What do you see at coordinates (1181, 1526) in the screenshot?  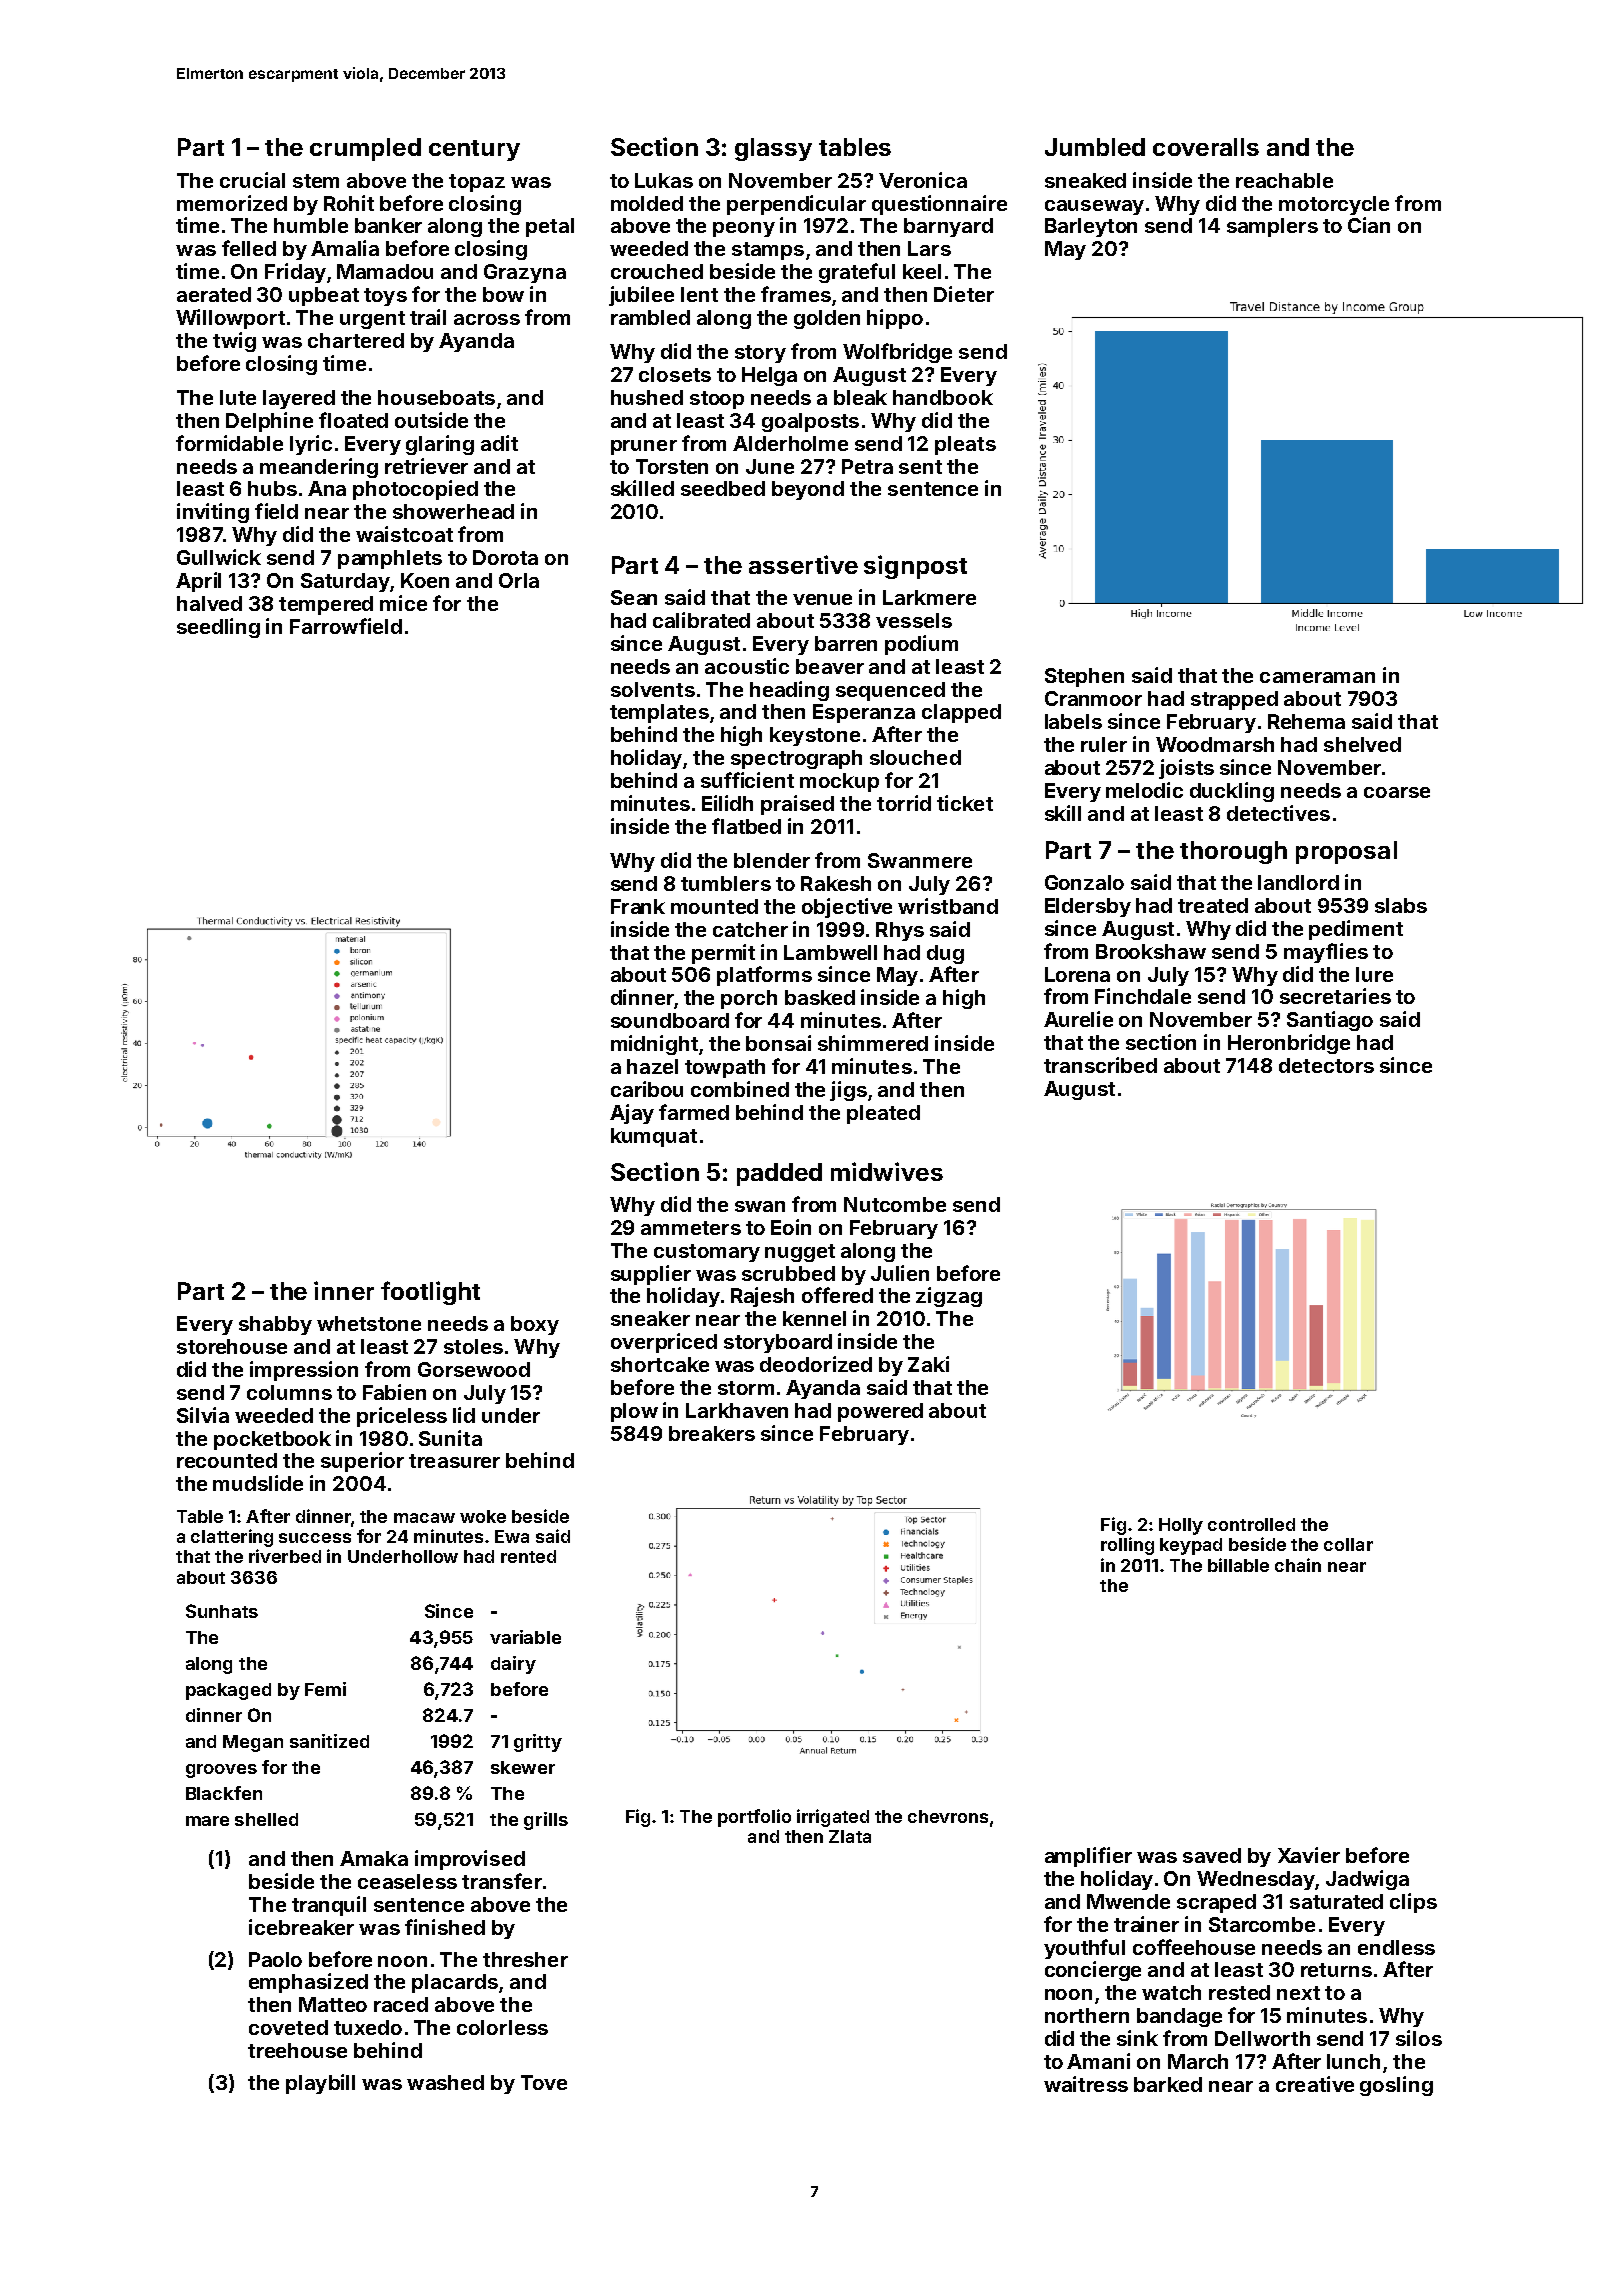 I see `Holly` at bounding box center [1181, 1526].
